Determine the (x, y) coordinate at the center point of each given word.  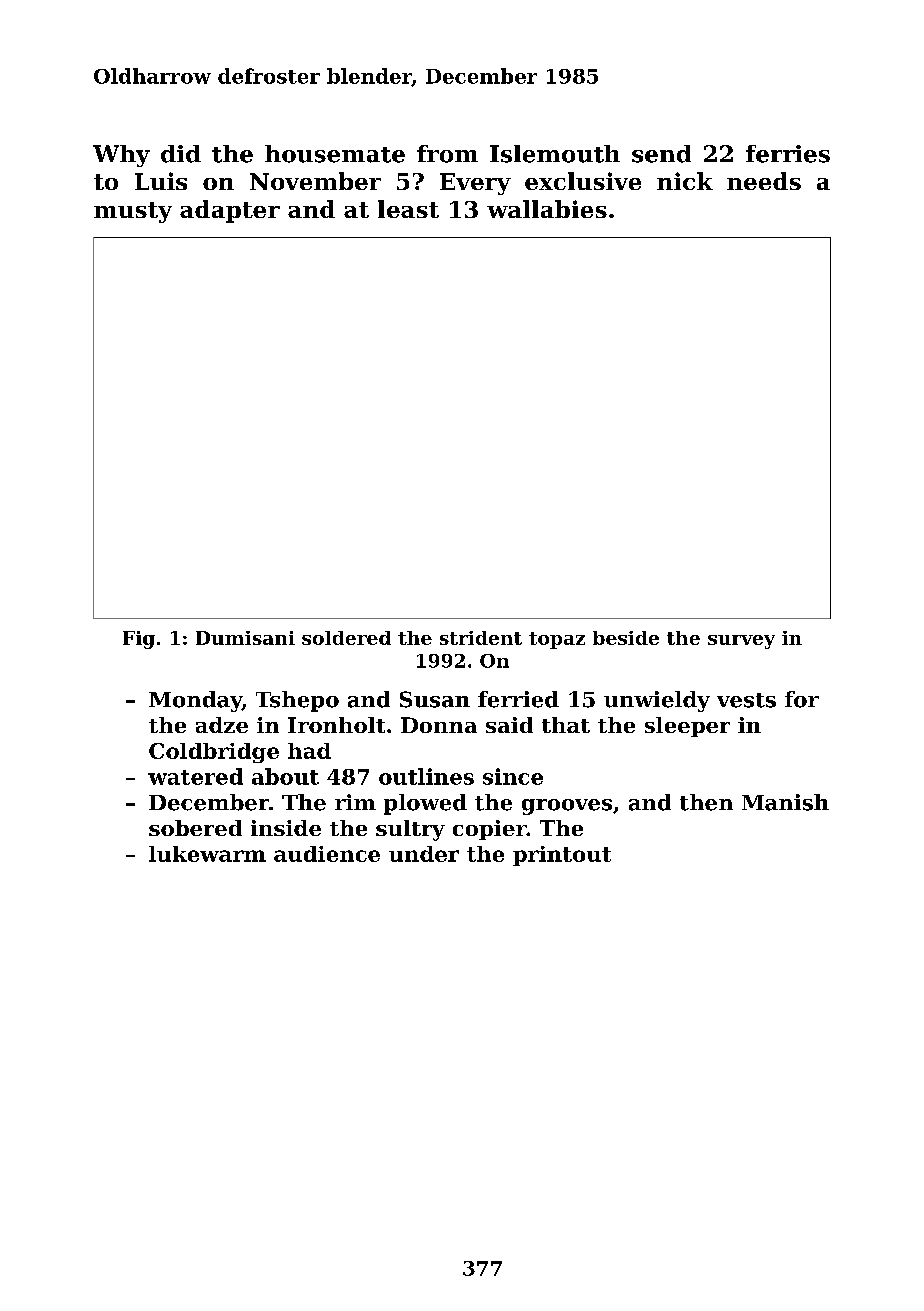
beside (626, 638)
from (447, 154)
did (181, 154)
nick (685, 181)
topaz (557, 640)
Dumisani (245, 638)
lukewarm (207, 854)
